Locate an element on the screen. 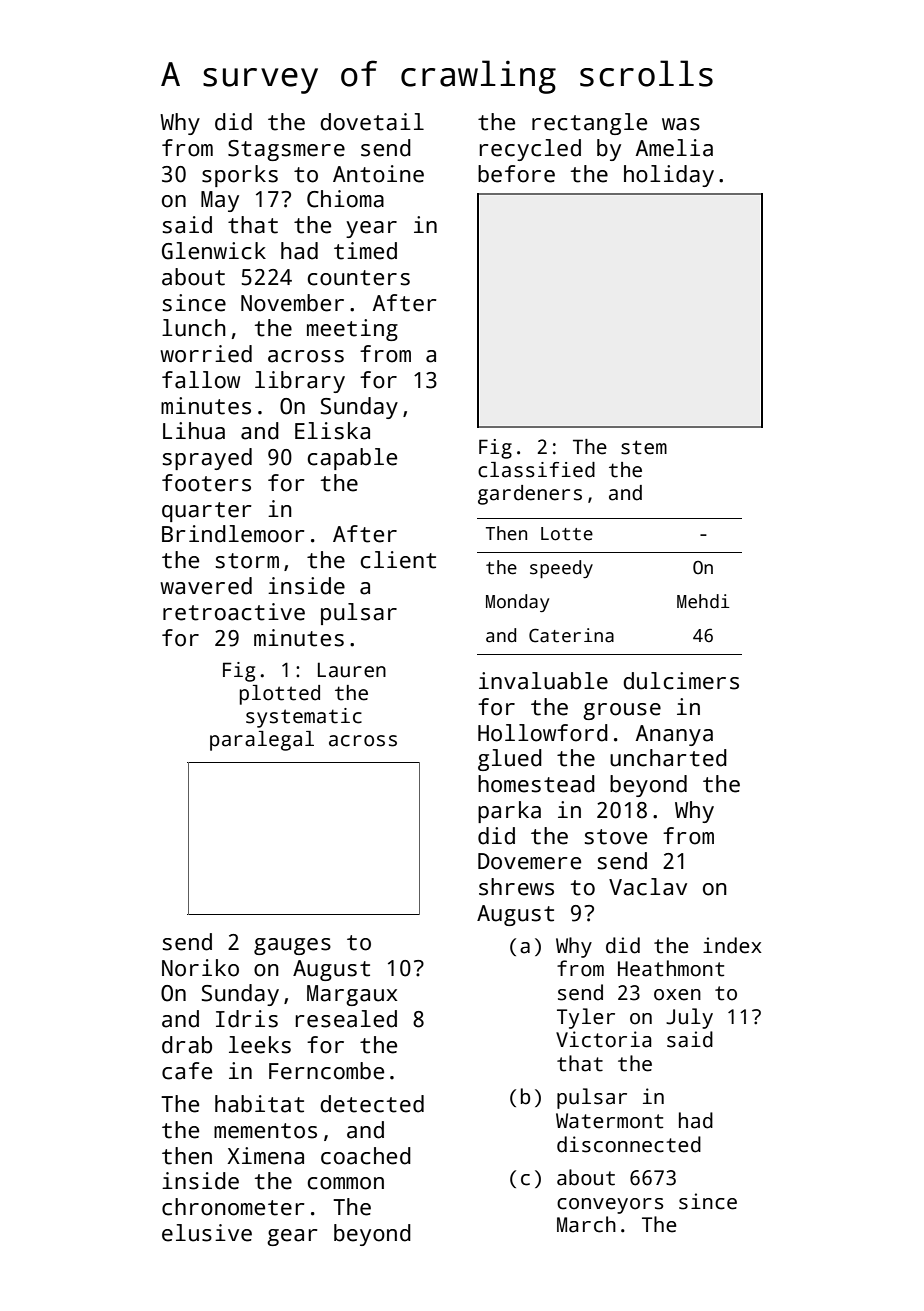 Image resolution: width=924 pixels, height=1311 pixels. Mehdi is located at coordinates (703, 601).
